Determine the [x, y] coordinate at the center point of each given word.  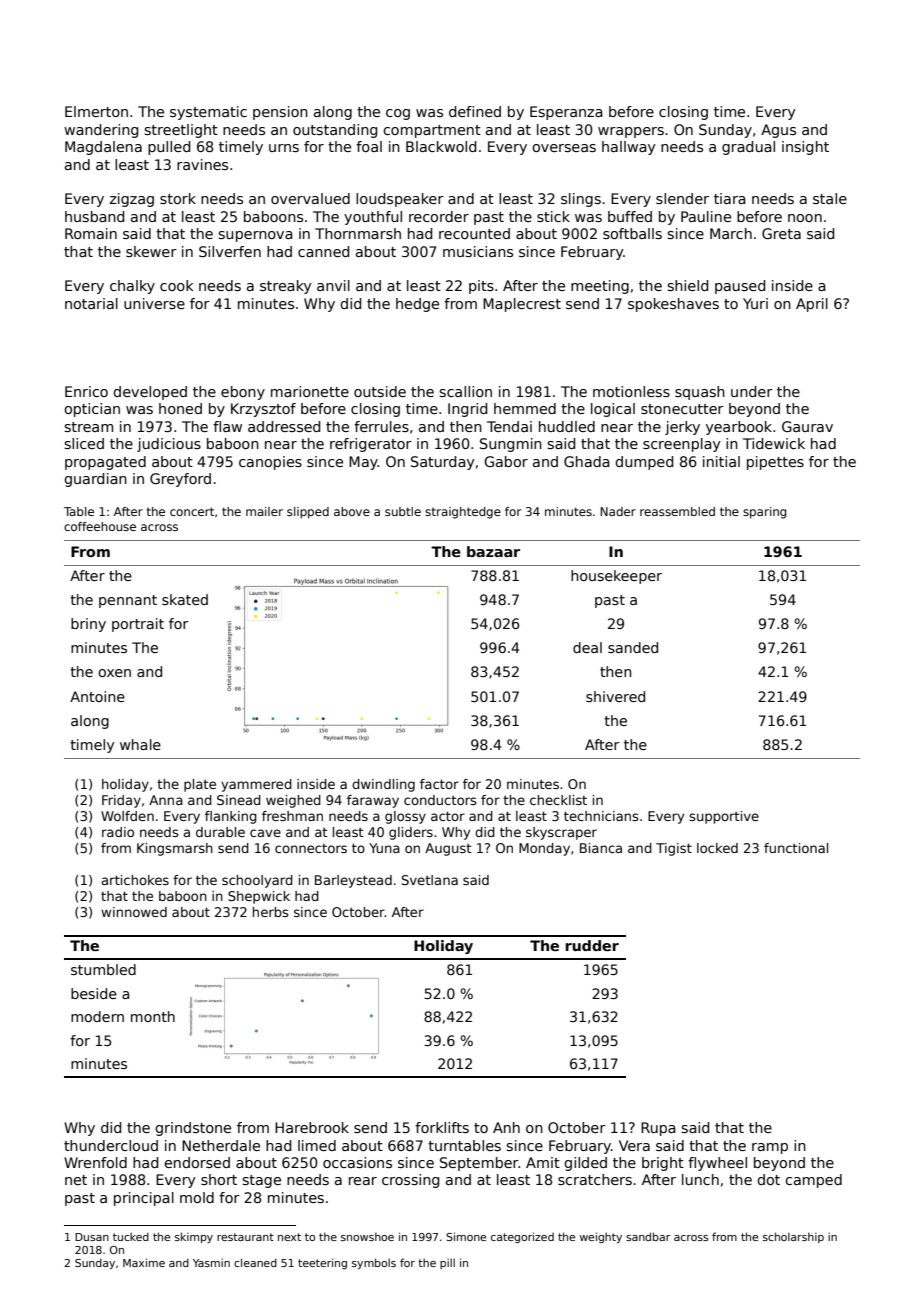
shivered [615, 696]
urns [284, 148]
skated [185, 599]
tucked [131, 1236]
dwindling [383, 785]
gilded [585, 1164]
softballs [632, 233]
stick [553, 216]
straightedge [463, 513]
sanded [633, 647]
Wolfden [127, 816]
